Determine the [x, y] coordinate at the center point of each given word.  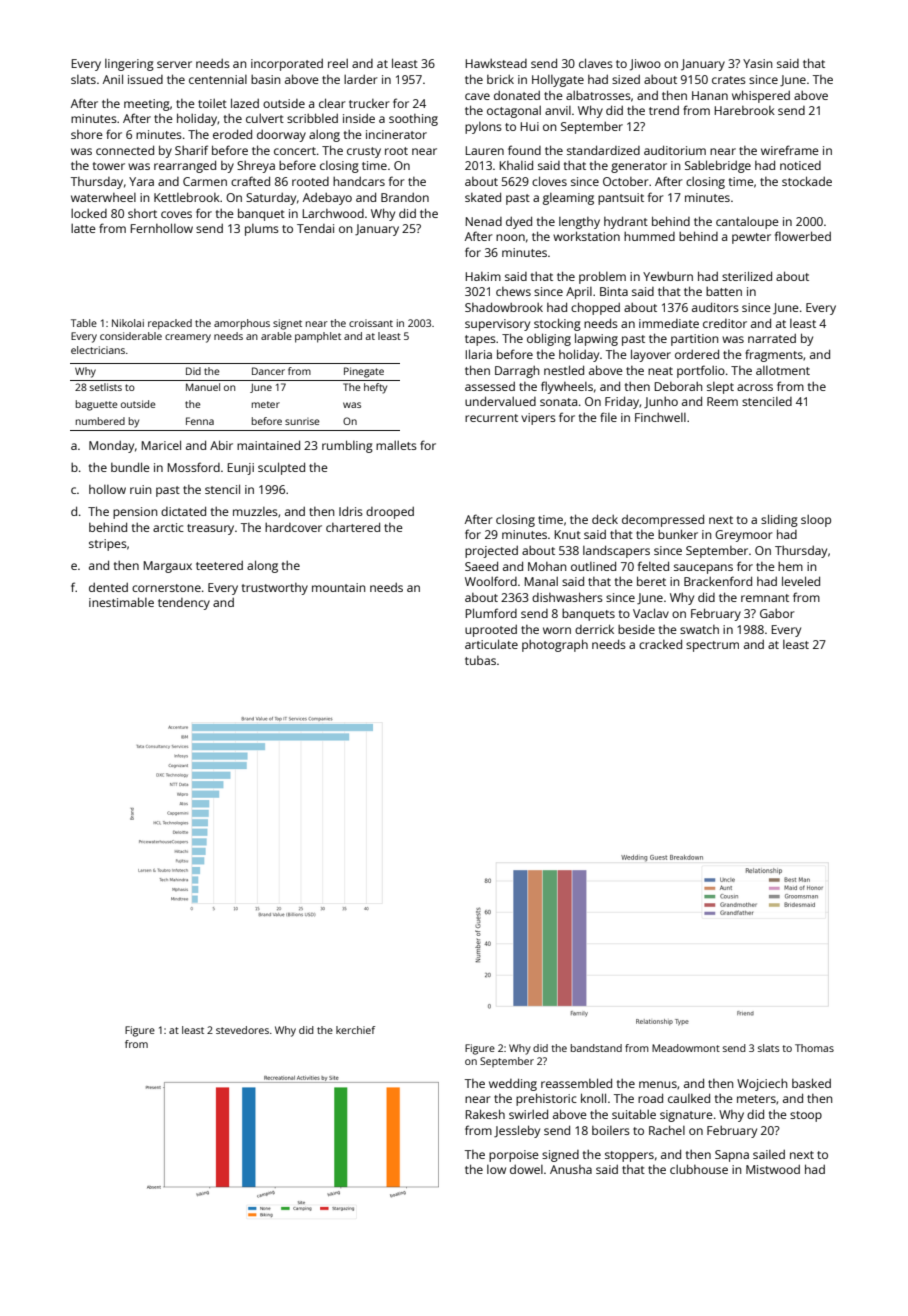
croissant [371, 323]
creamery [188, 338]
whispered [761, 96]
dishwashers [567, 597]
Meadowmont [686, 1048]
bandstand [596, 1048]
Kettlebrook [187, 197]
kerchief [355, 1030]
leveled [801, 581]
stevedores [242, 1030]
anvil [558, 110]
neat [660, 371]
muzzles [255, 511]
